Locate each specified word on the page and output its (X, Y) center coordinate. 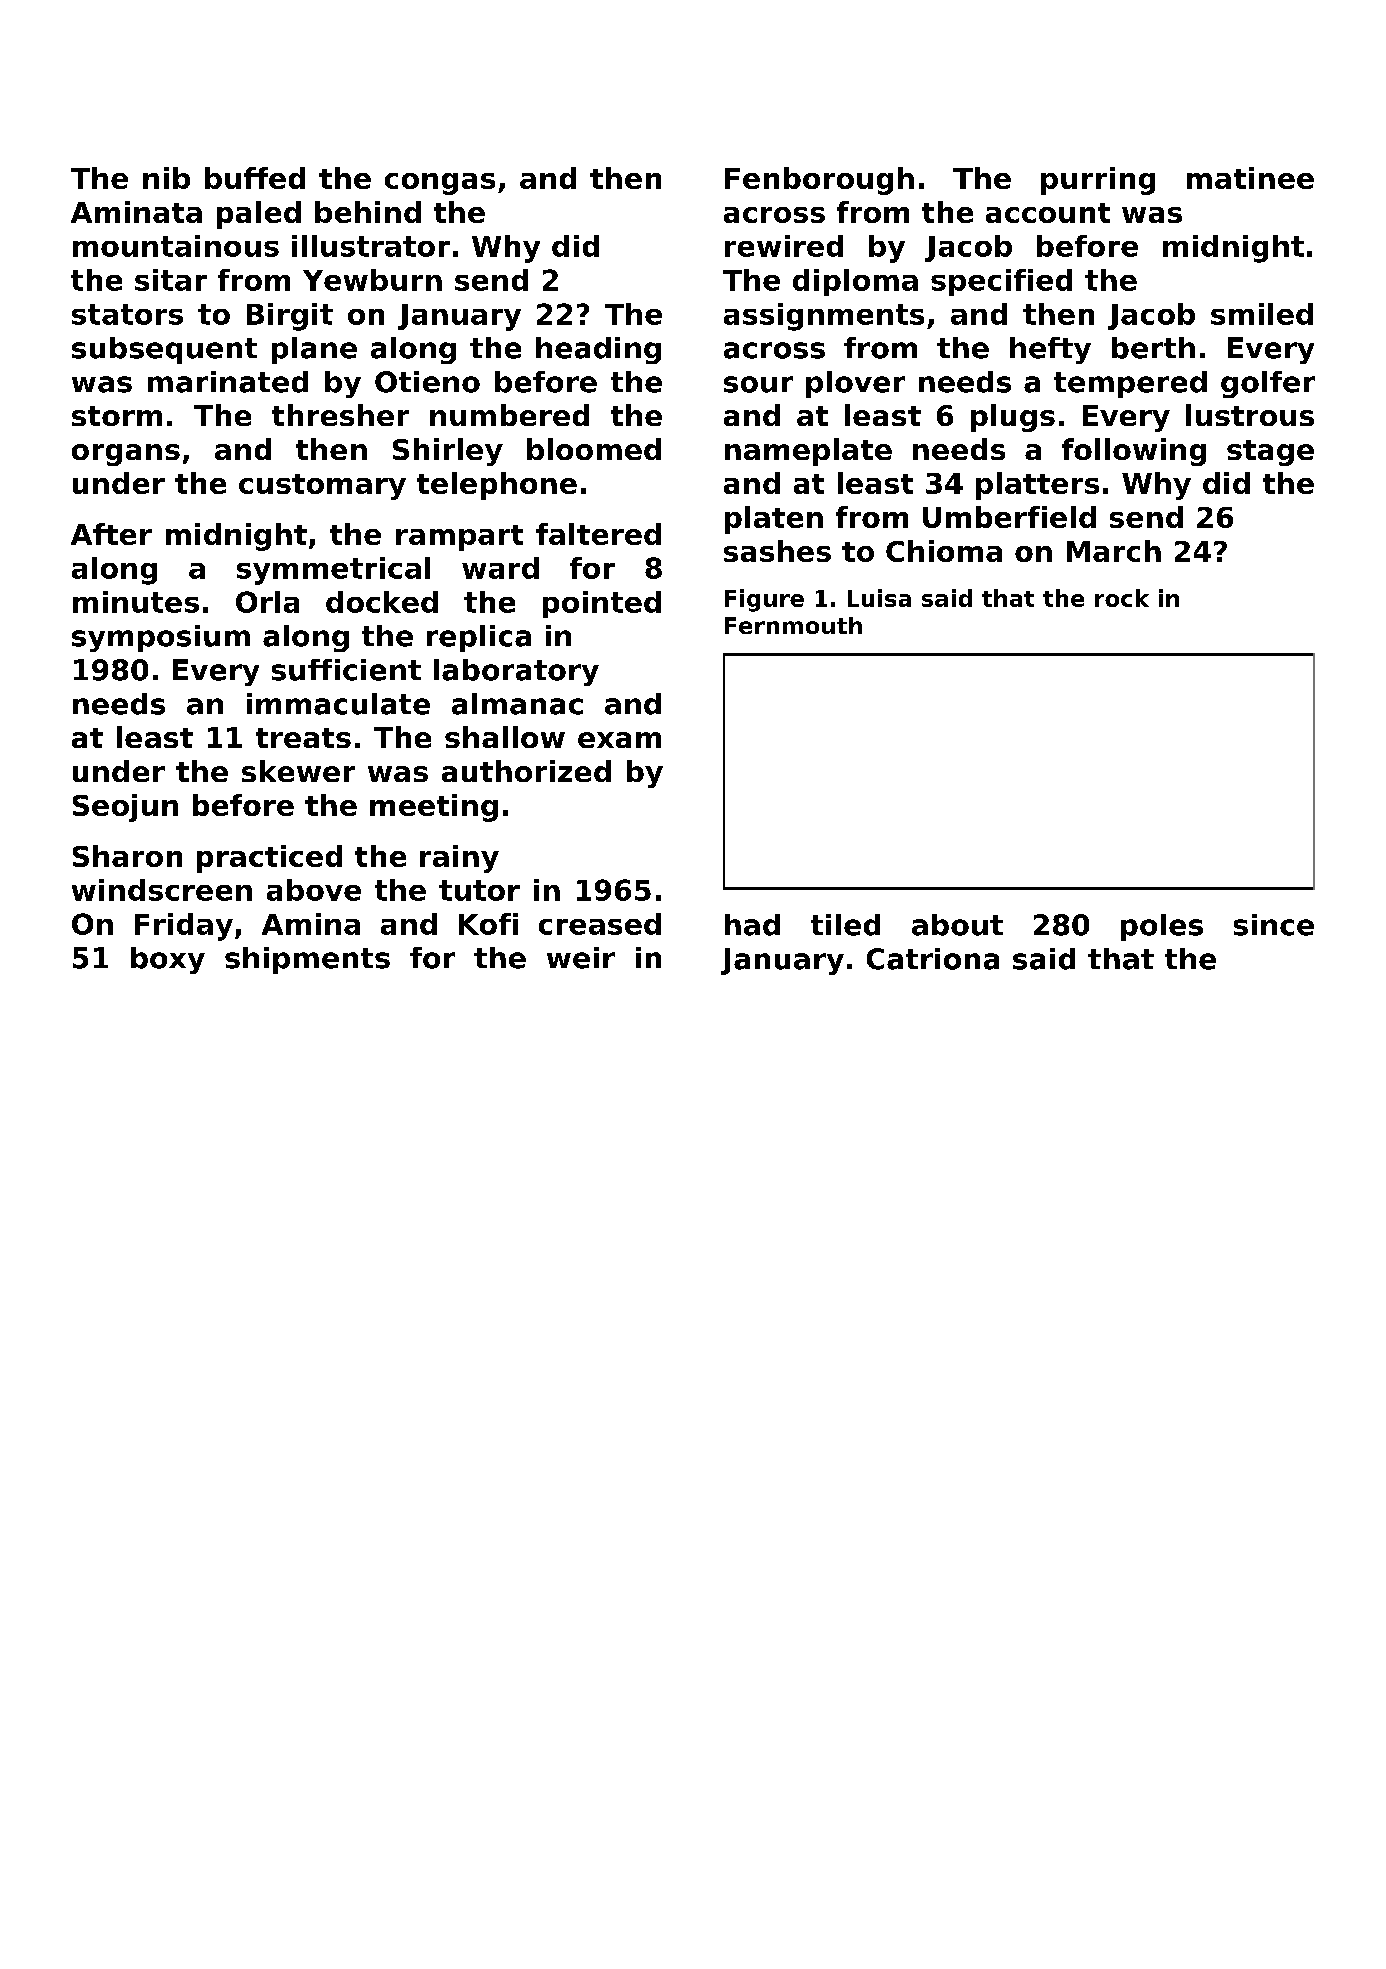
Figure (764, 600)
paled (259, 215)
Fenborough (819, 181)
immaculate (338, 704)
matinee (1250, 178)
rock (1122, 598)
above (314, 890)
